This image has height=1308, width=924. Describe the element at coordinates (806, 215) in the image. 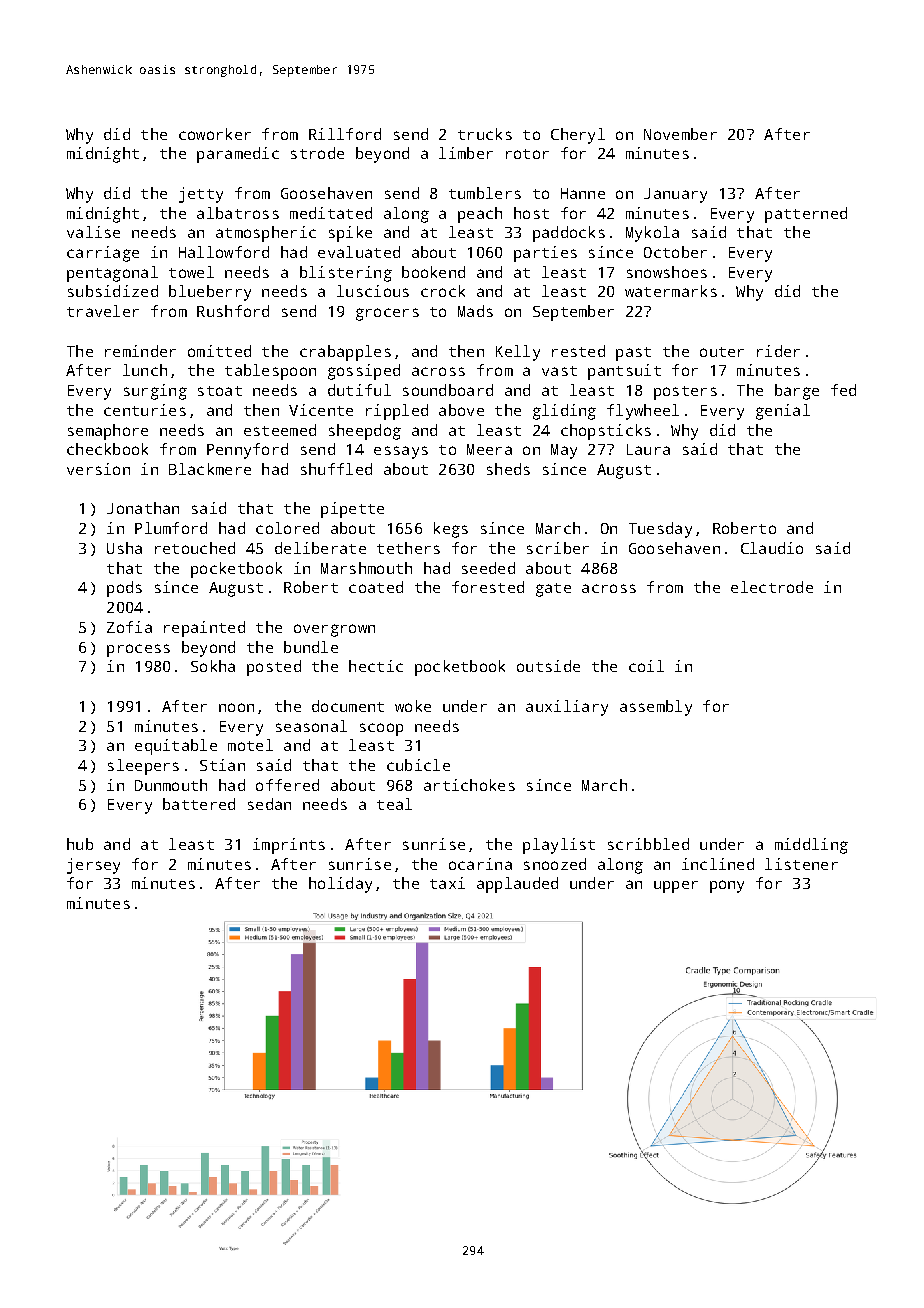

I see `patterned` at that location.
